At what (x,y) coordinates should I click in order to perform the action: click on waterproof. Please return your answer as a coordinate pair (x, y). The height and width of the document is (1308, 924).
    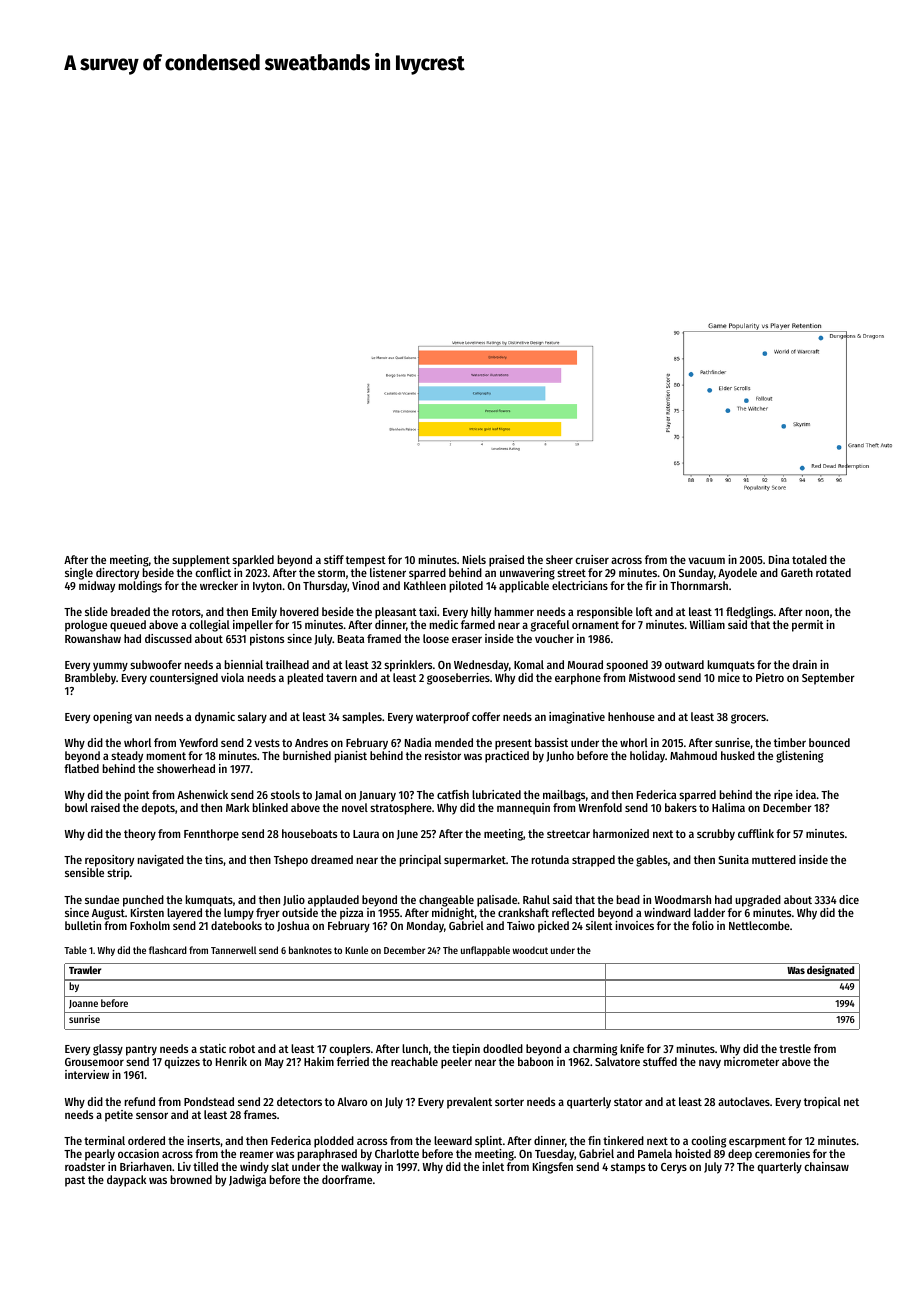
    Looking at the image, I should click on (443, 718).
